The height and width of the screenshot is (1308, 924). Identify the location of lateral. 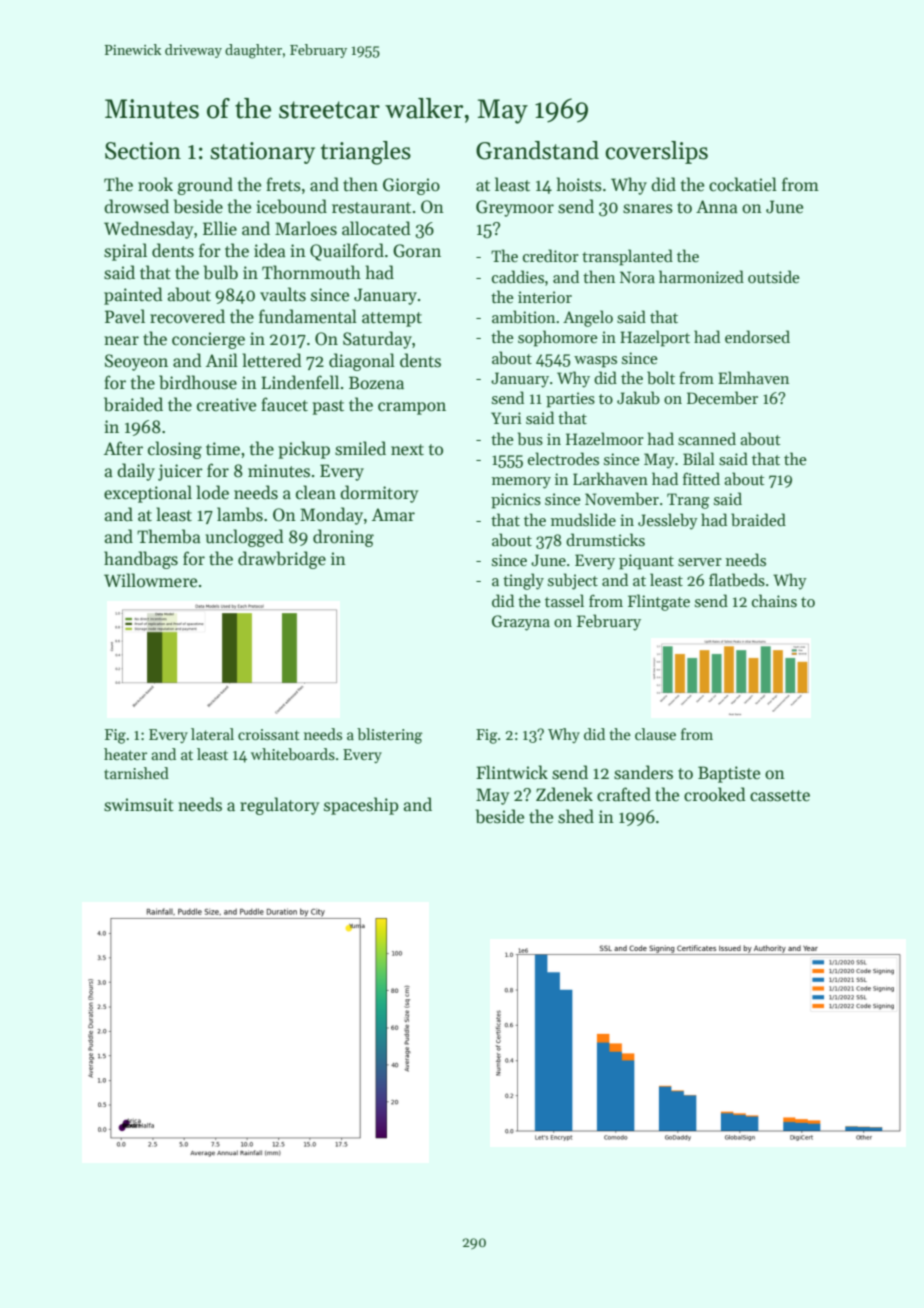
(212, 734).
